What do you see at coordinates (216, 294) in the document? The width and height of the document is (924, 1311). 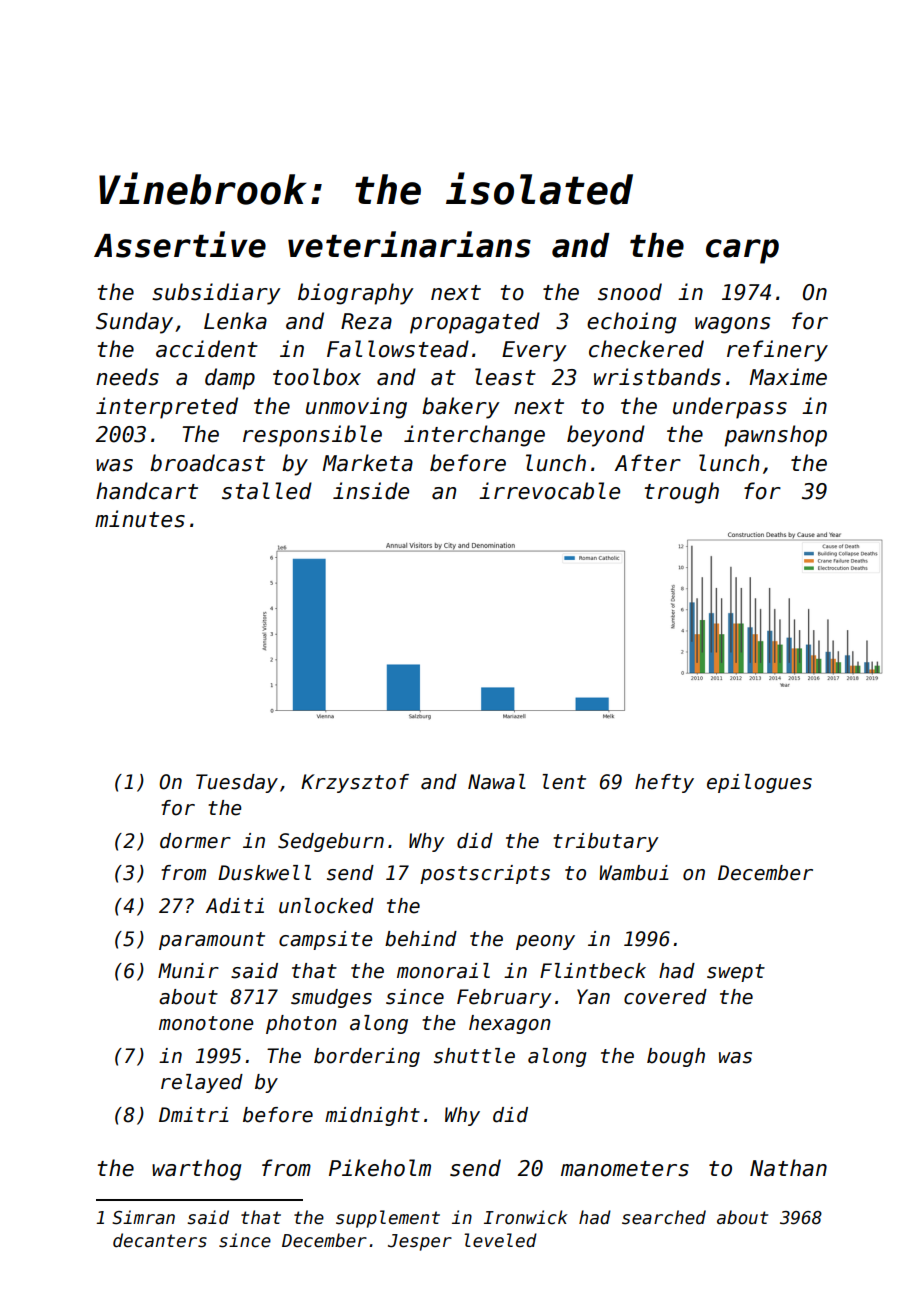 I see `subsidiary` at bounding box center [216, 294].
